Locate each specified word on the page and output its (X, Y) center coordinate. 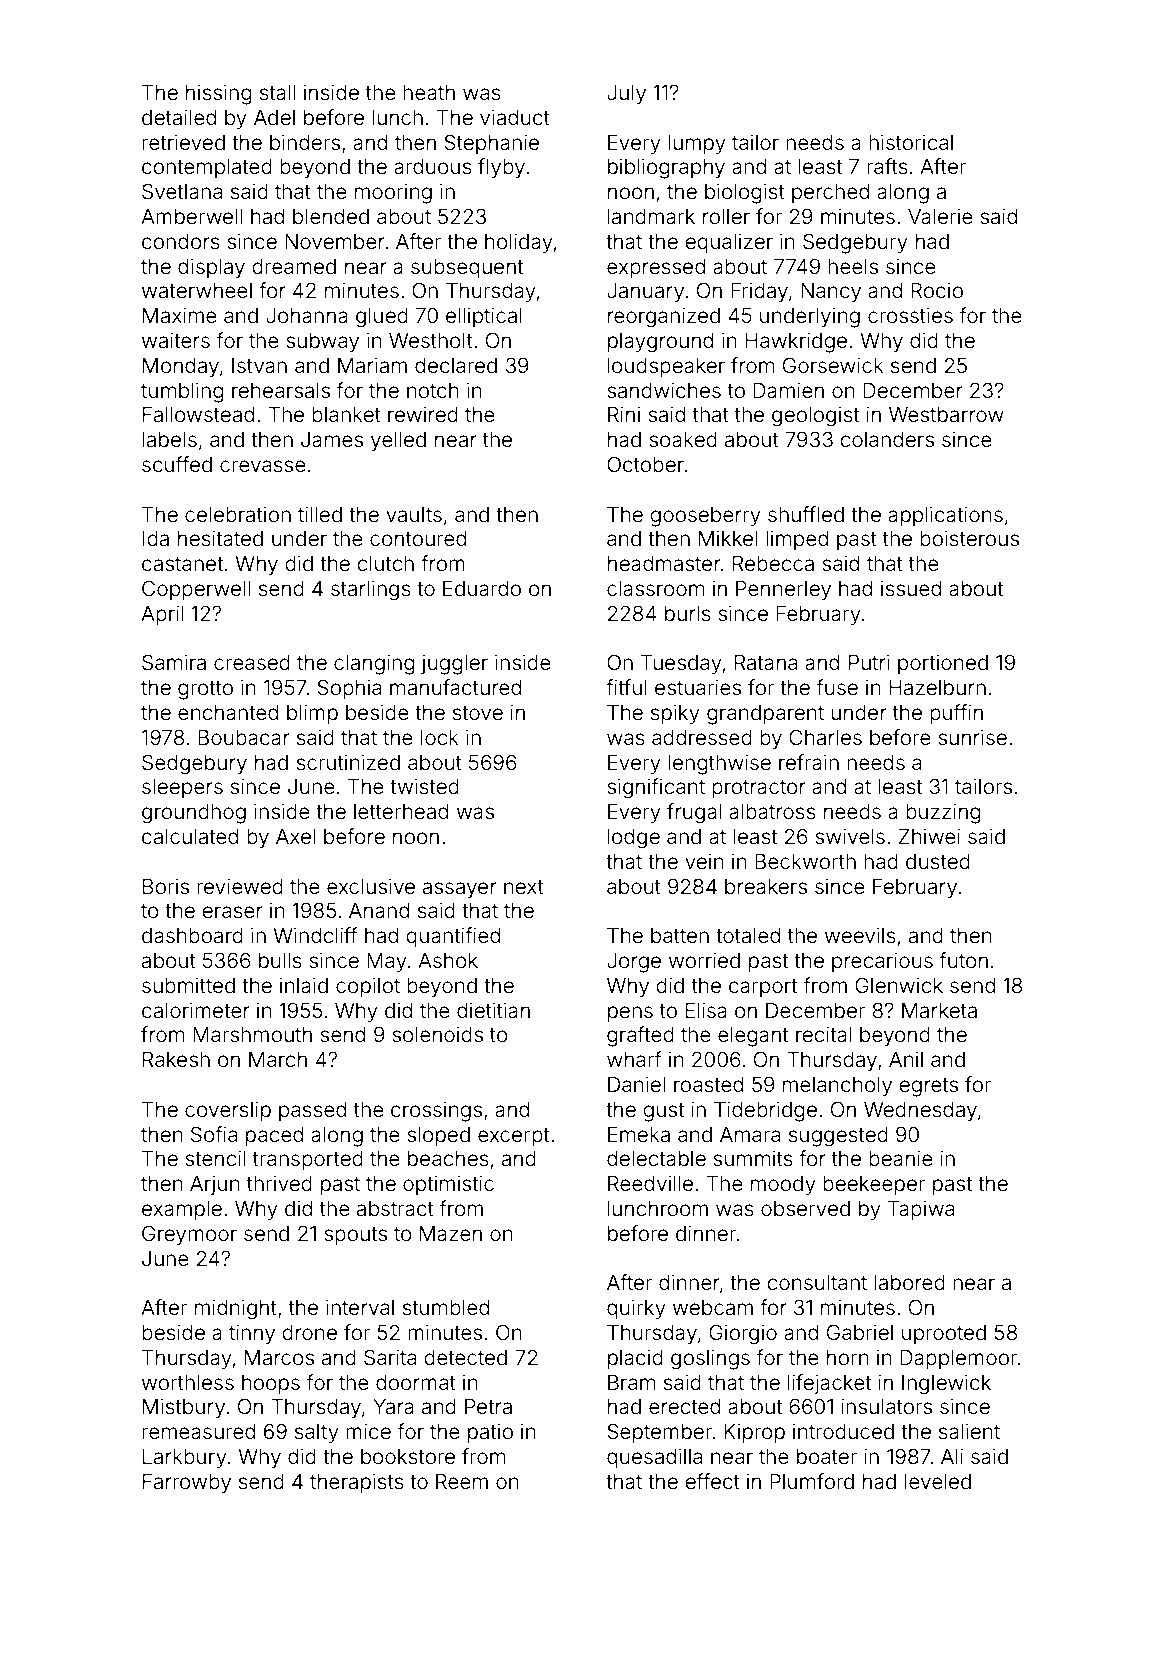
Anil (906, 1059)
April (162, 615)
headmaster (664, 563)
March (278, 1059)
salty (317, 1434)
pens (630, 1014)
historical (911, 142)
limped (797, 540)
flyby (501, 168)
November (335, 242)
